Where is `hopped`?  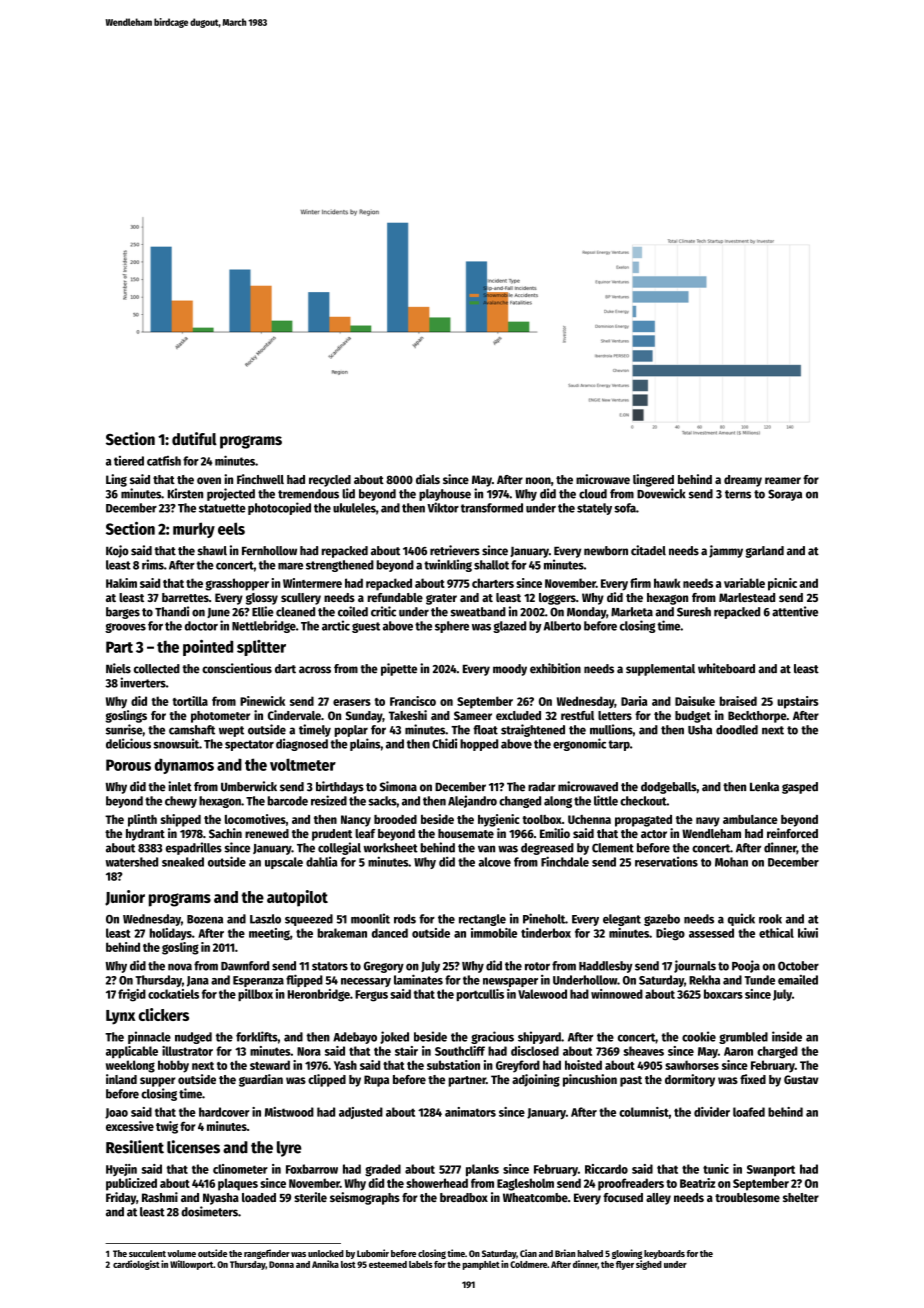 hopped is located at coordinates (479, 745).
